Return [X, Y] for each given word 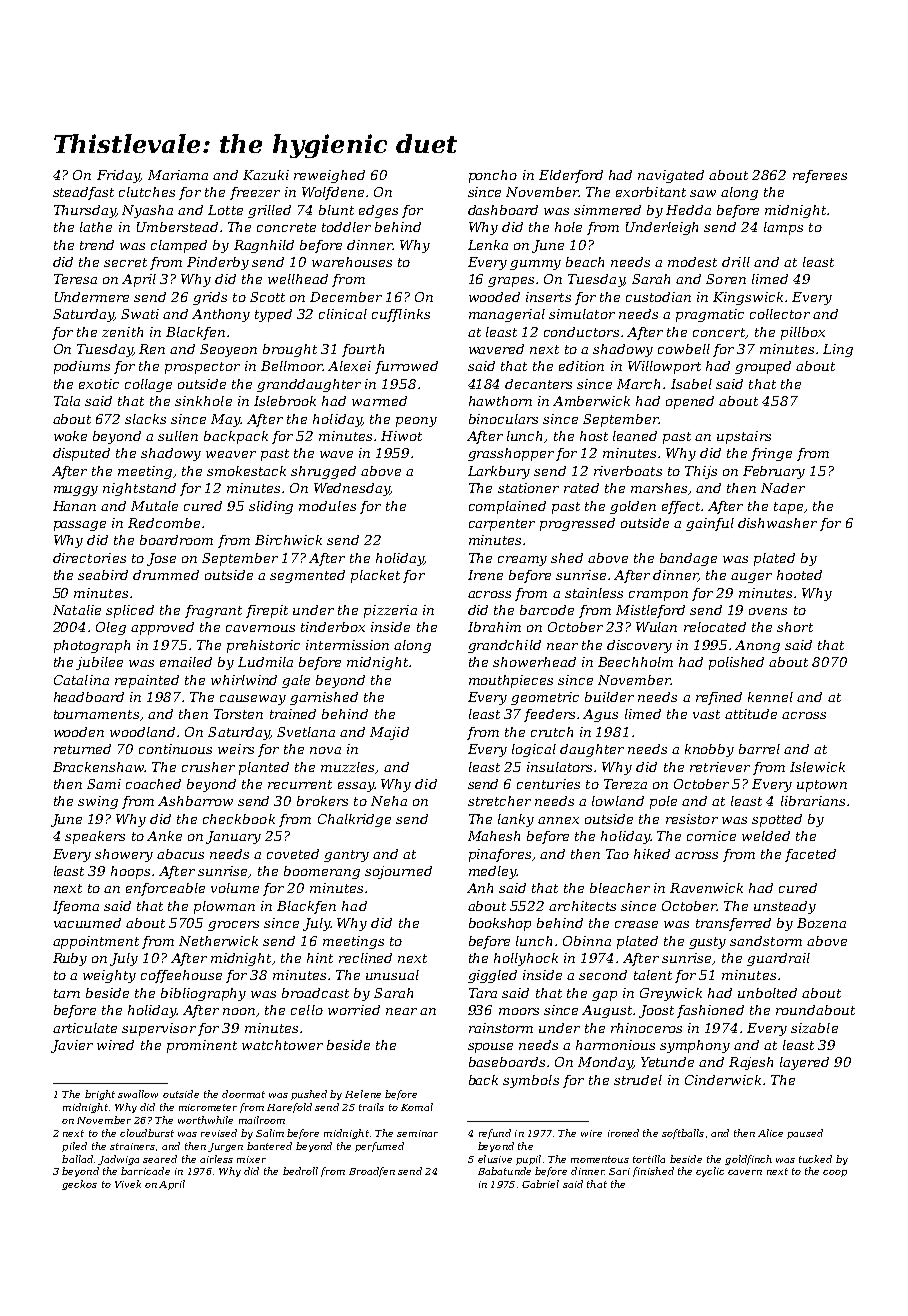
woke [70, 436]
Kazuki [266, 175]
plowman [224, 907]
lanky [516, 820]
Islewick [817, 767]
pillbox [803, 333]
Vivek [128, 1184]
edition [581, 366]
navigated [671, 176]
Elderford [571, 176]
